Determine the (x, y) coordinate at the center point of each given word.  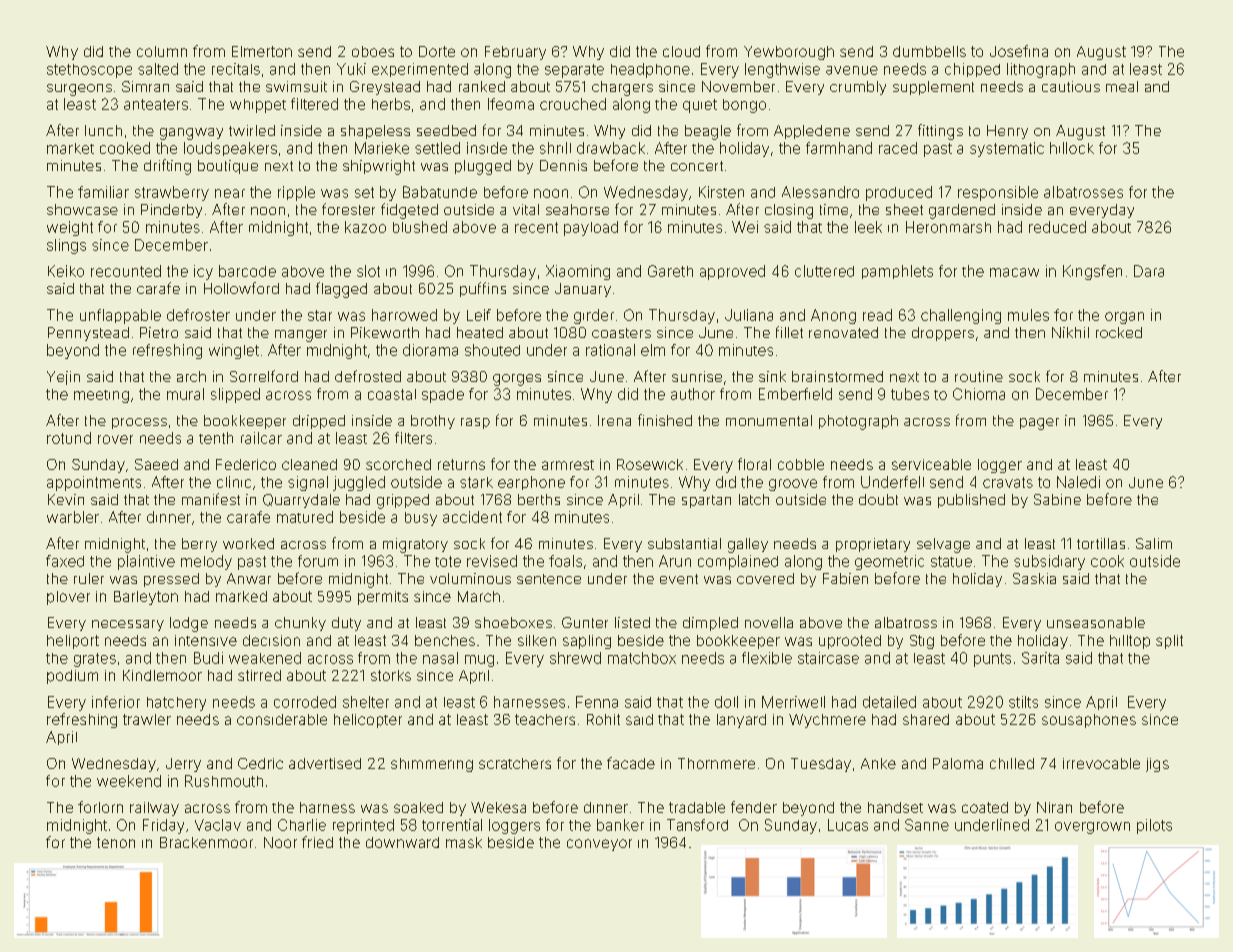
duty (346, 624)
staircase (828, 658)
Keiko (66, 271)
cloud (681, 51)
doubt (878, 499)
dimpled (710, 624)
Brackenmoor (206, 842)
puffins (483, 289)
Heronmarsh (948, 227)
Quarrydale (301, 501)
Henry (1007, 132)
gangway (191, 134)
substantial (684, 543)
